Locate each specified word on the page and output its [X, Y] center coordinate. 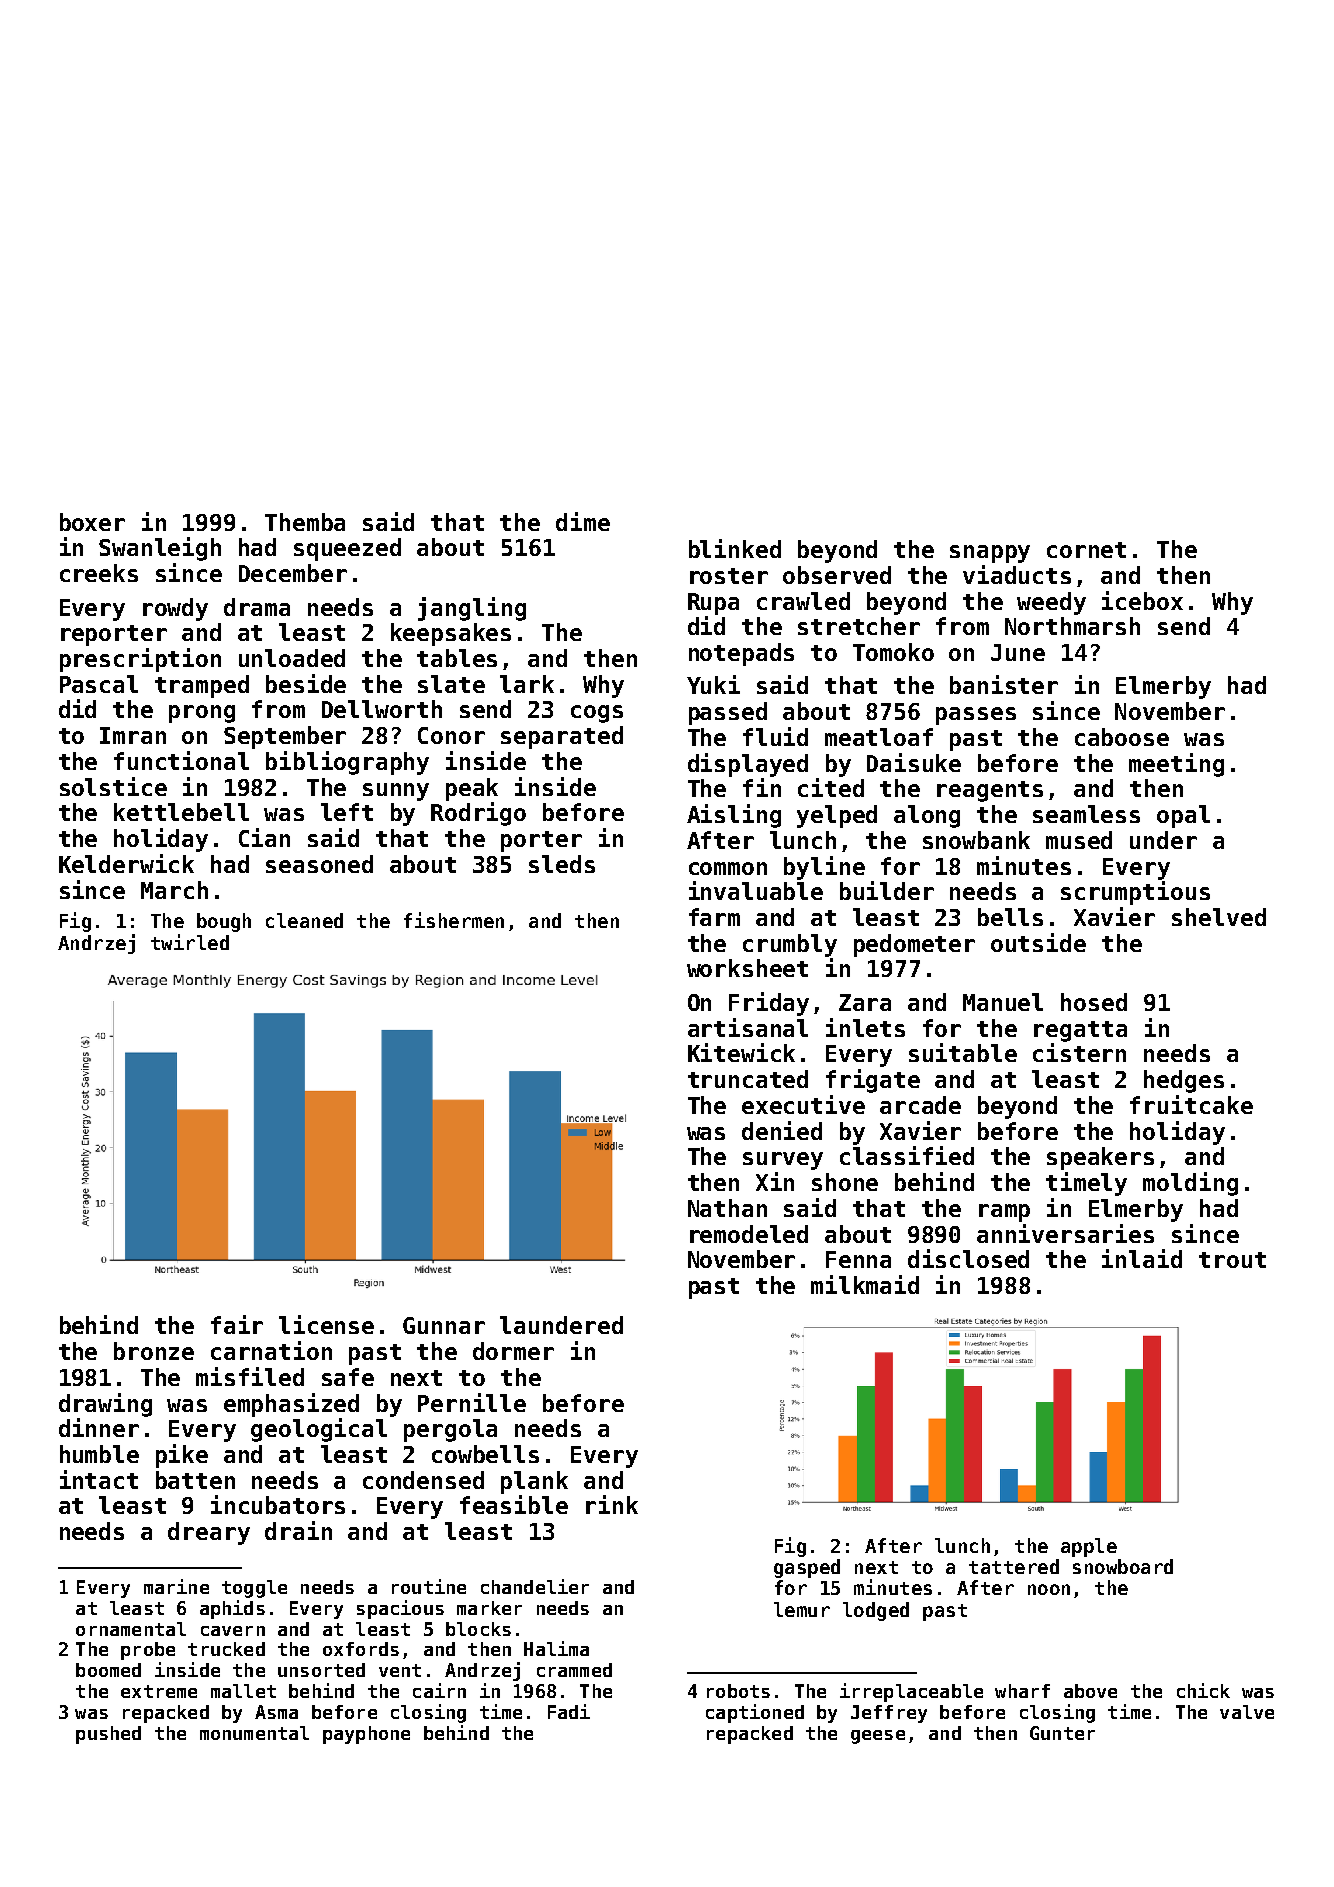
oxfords [361, 1649]
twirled [190, 942]
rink [612, 1504]
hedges [1184, 1081]
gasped [807, 1568]
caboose [1122, 737]
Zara [865, 1002]
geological [319, 1430]
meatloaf [879, 737]
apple [1089, 1547]
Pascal [99, 684]
